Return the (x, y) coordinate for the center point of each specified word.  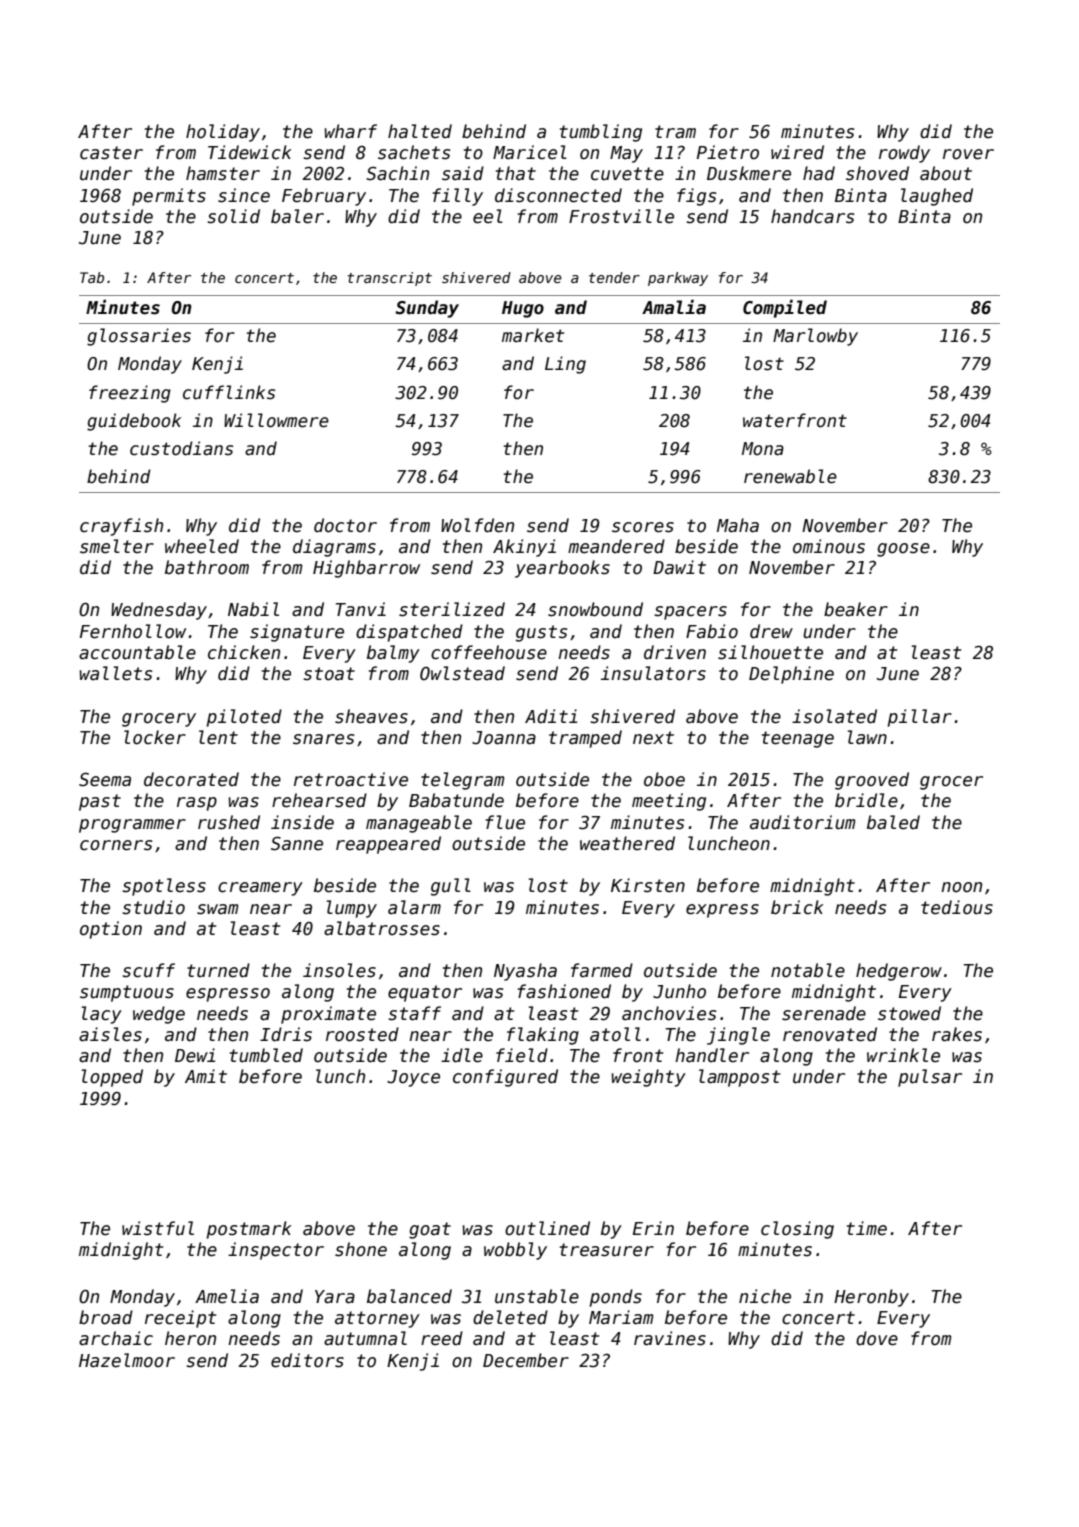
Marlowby (815, 337)
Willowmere (276, 420)
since (244, 195)
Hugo (523, 309)
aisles (110, 1034)
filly (457, 197)
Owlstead (462, 673)
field (522, 1055)
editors (307, 1360)
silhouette (770, 652)
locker (155, 737)
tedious (957, 907)
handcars (812, 216)
